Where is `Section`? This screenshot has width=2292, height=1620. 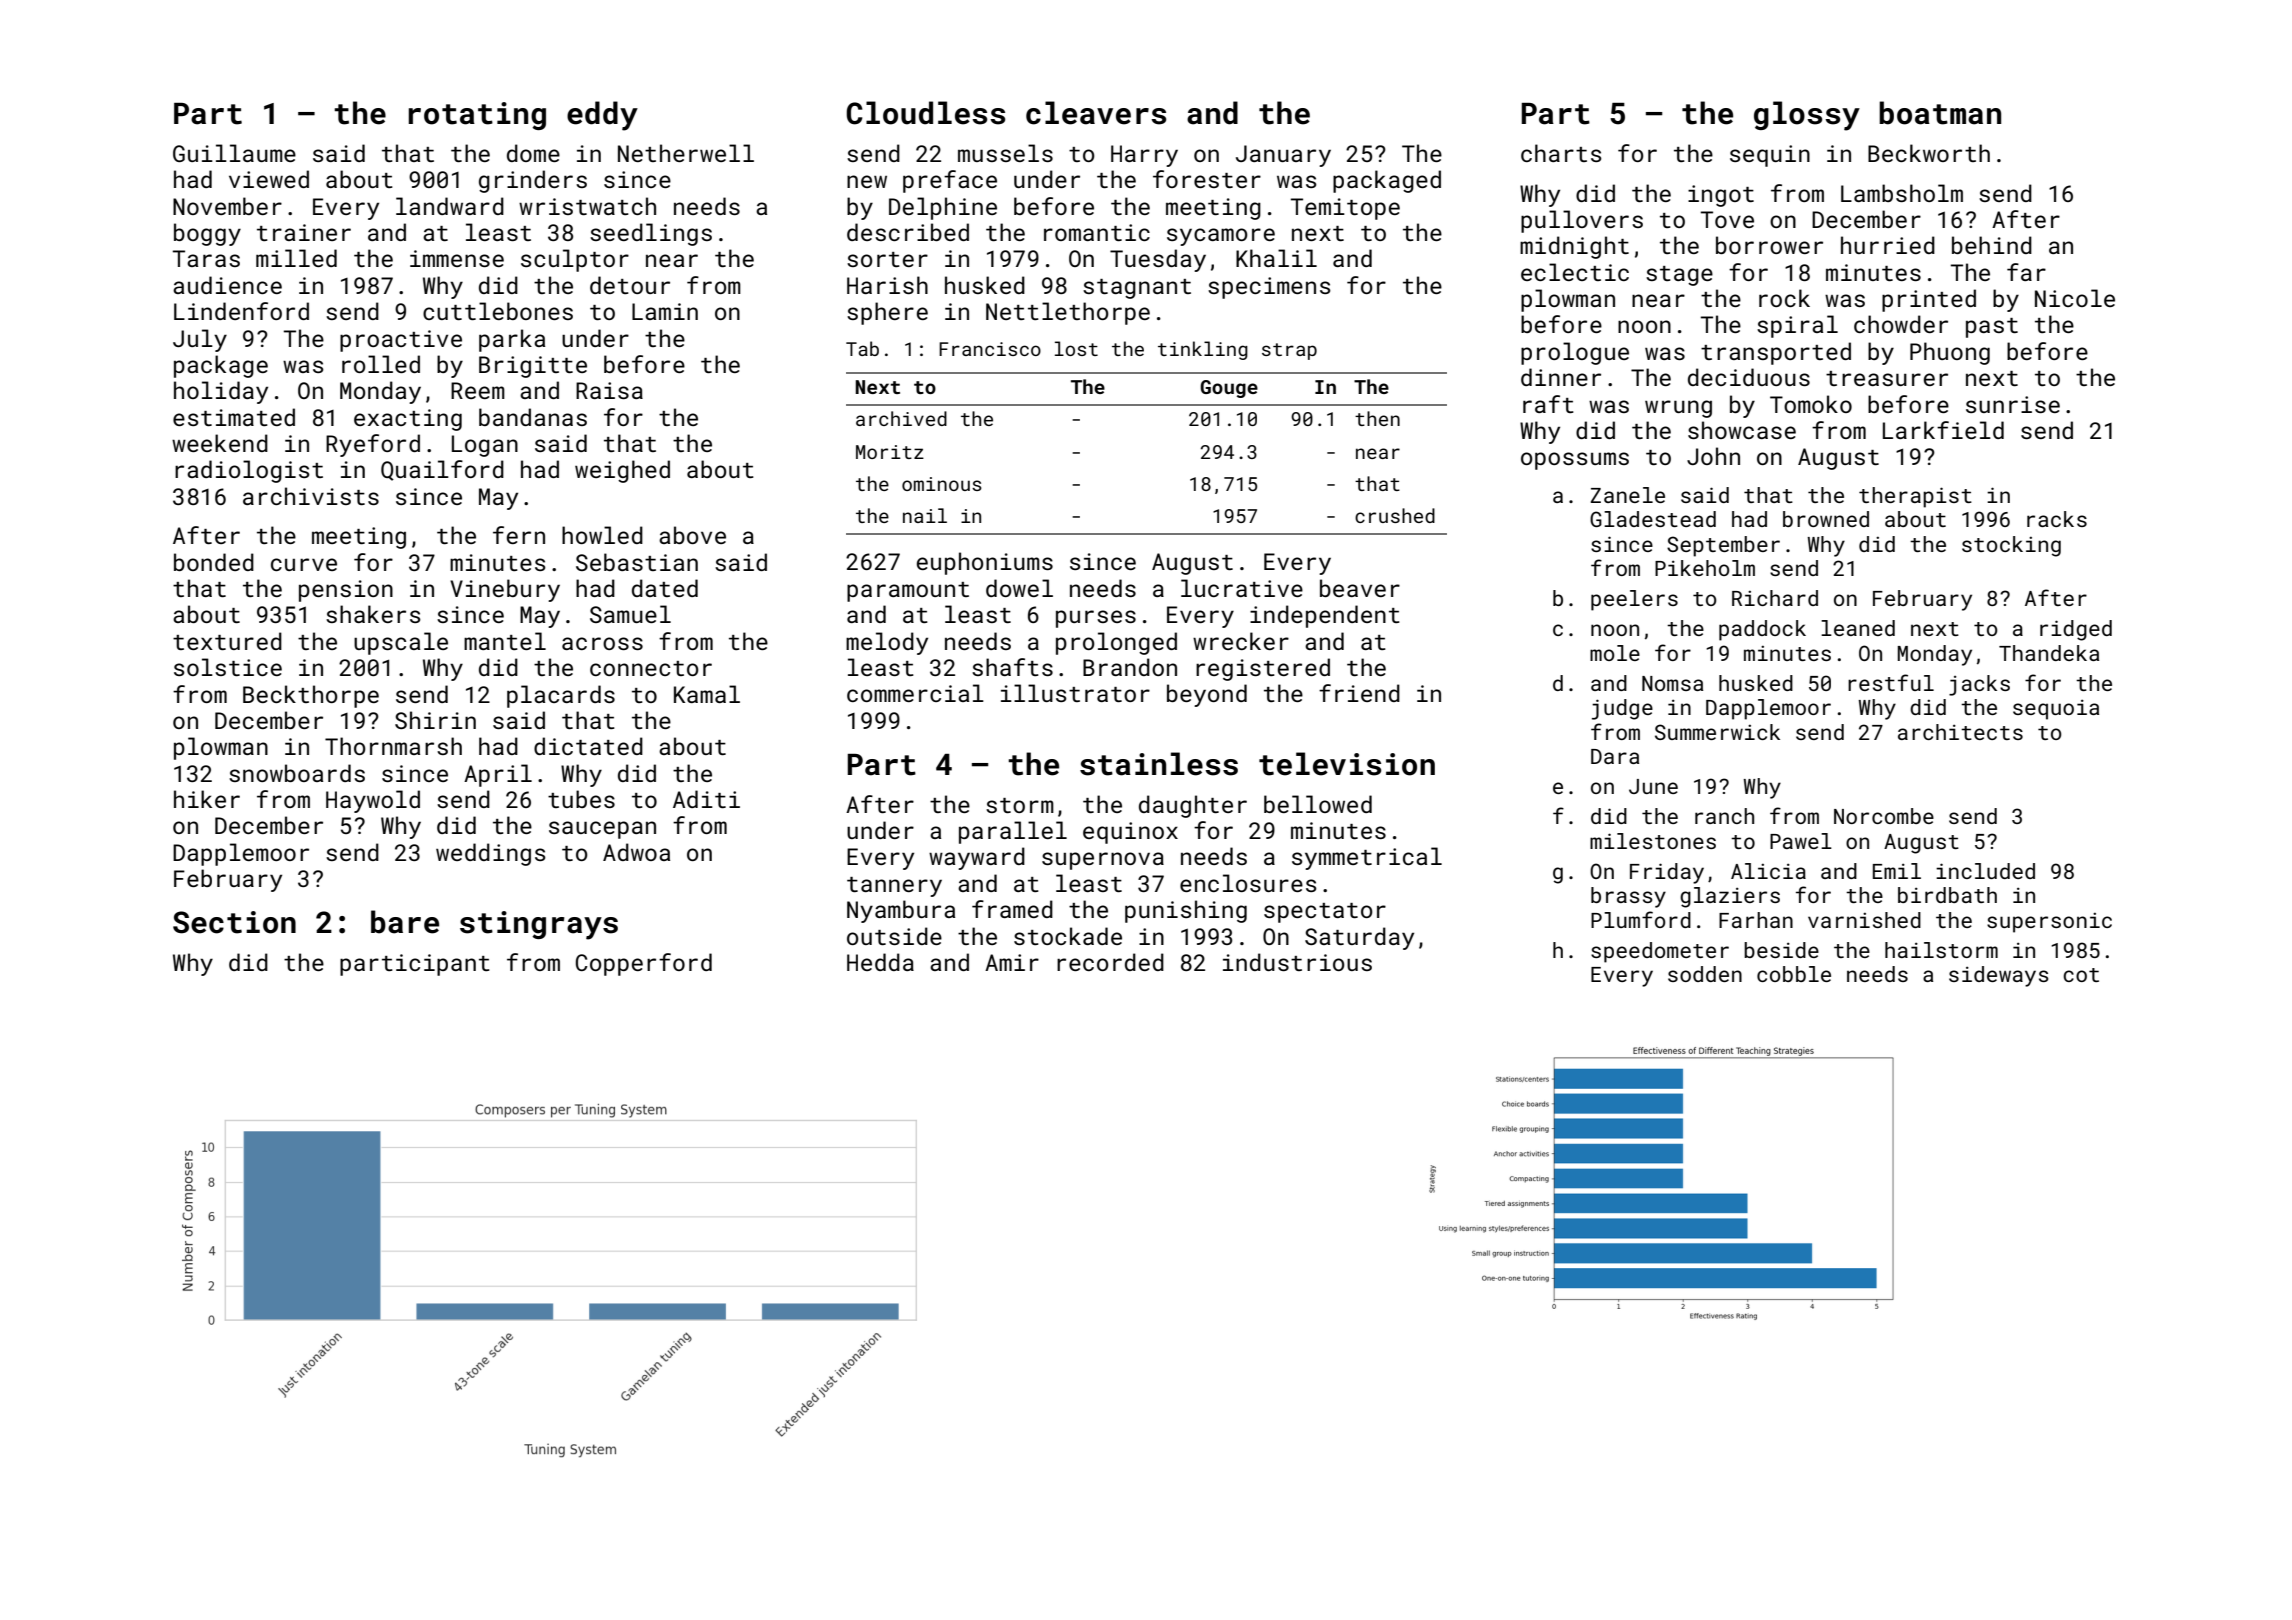 Section is located at coordinates (234, 922).
